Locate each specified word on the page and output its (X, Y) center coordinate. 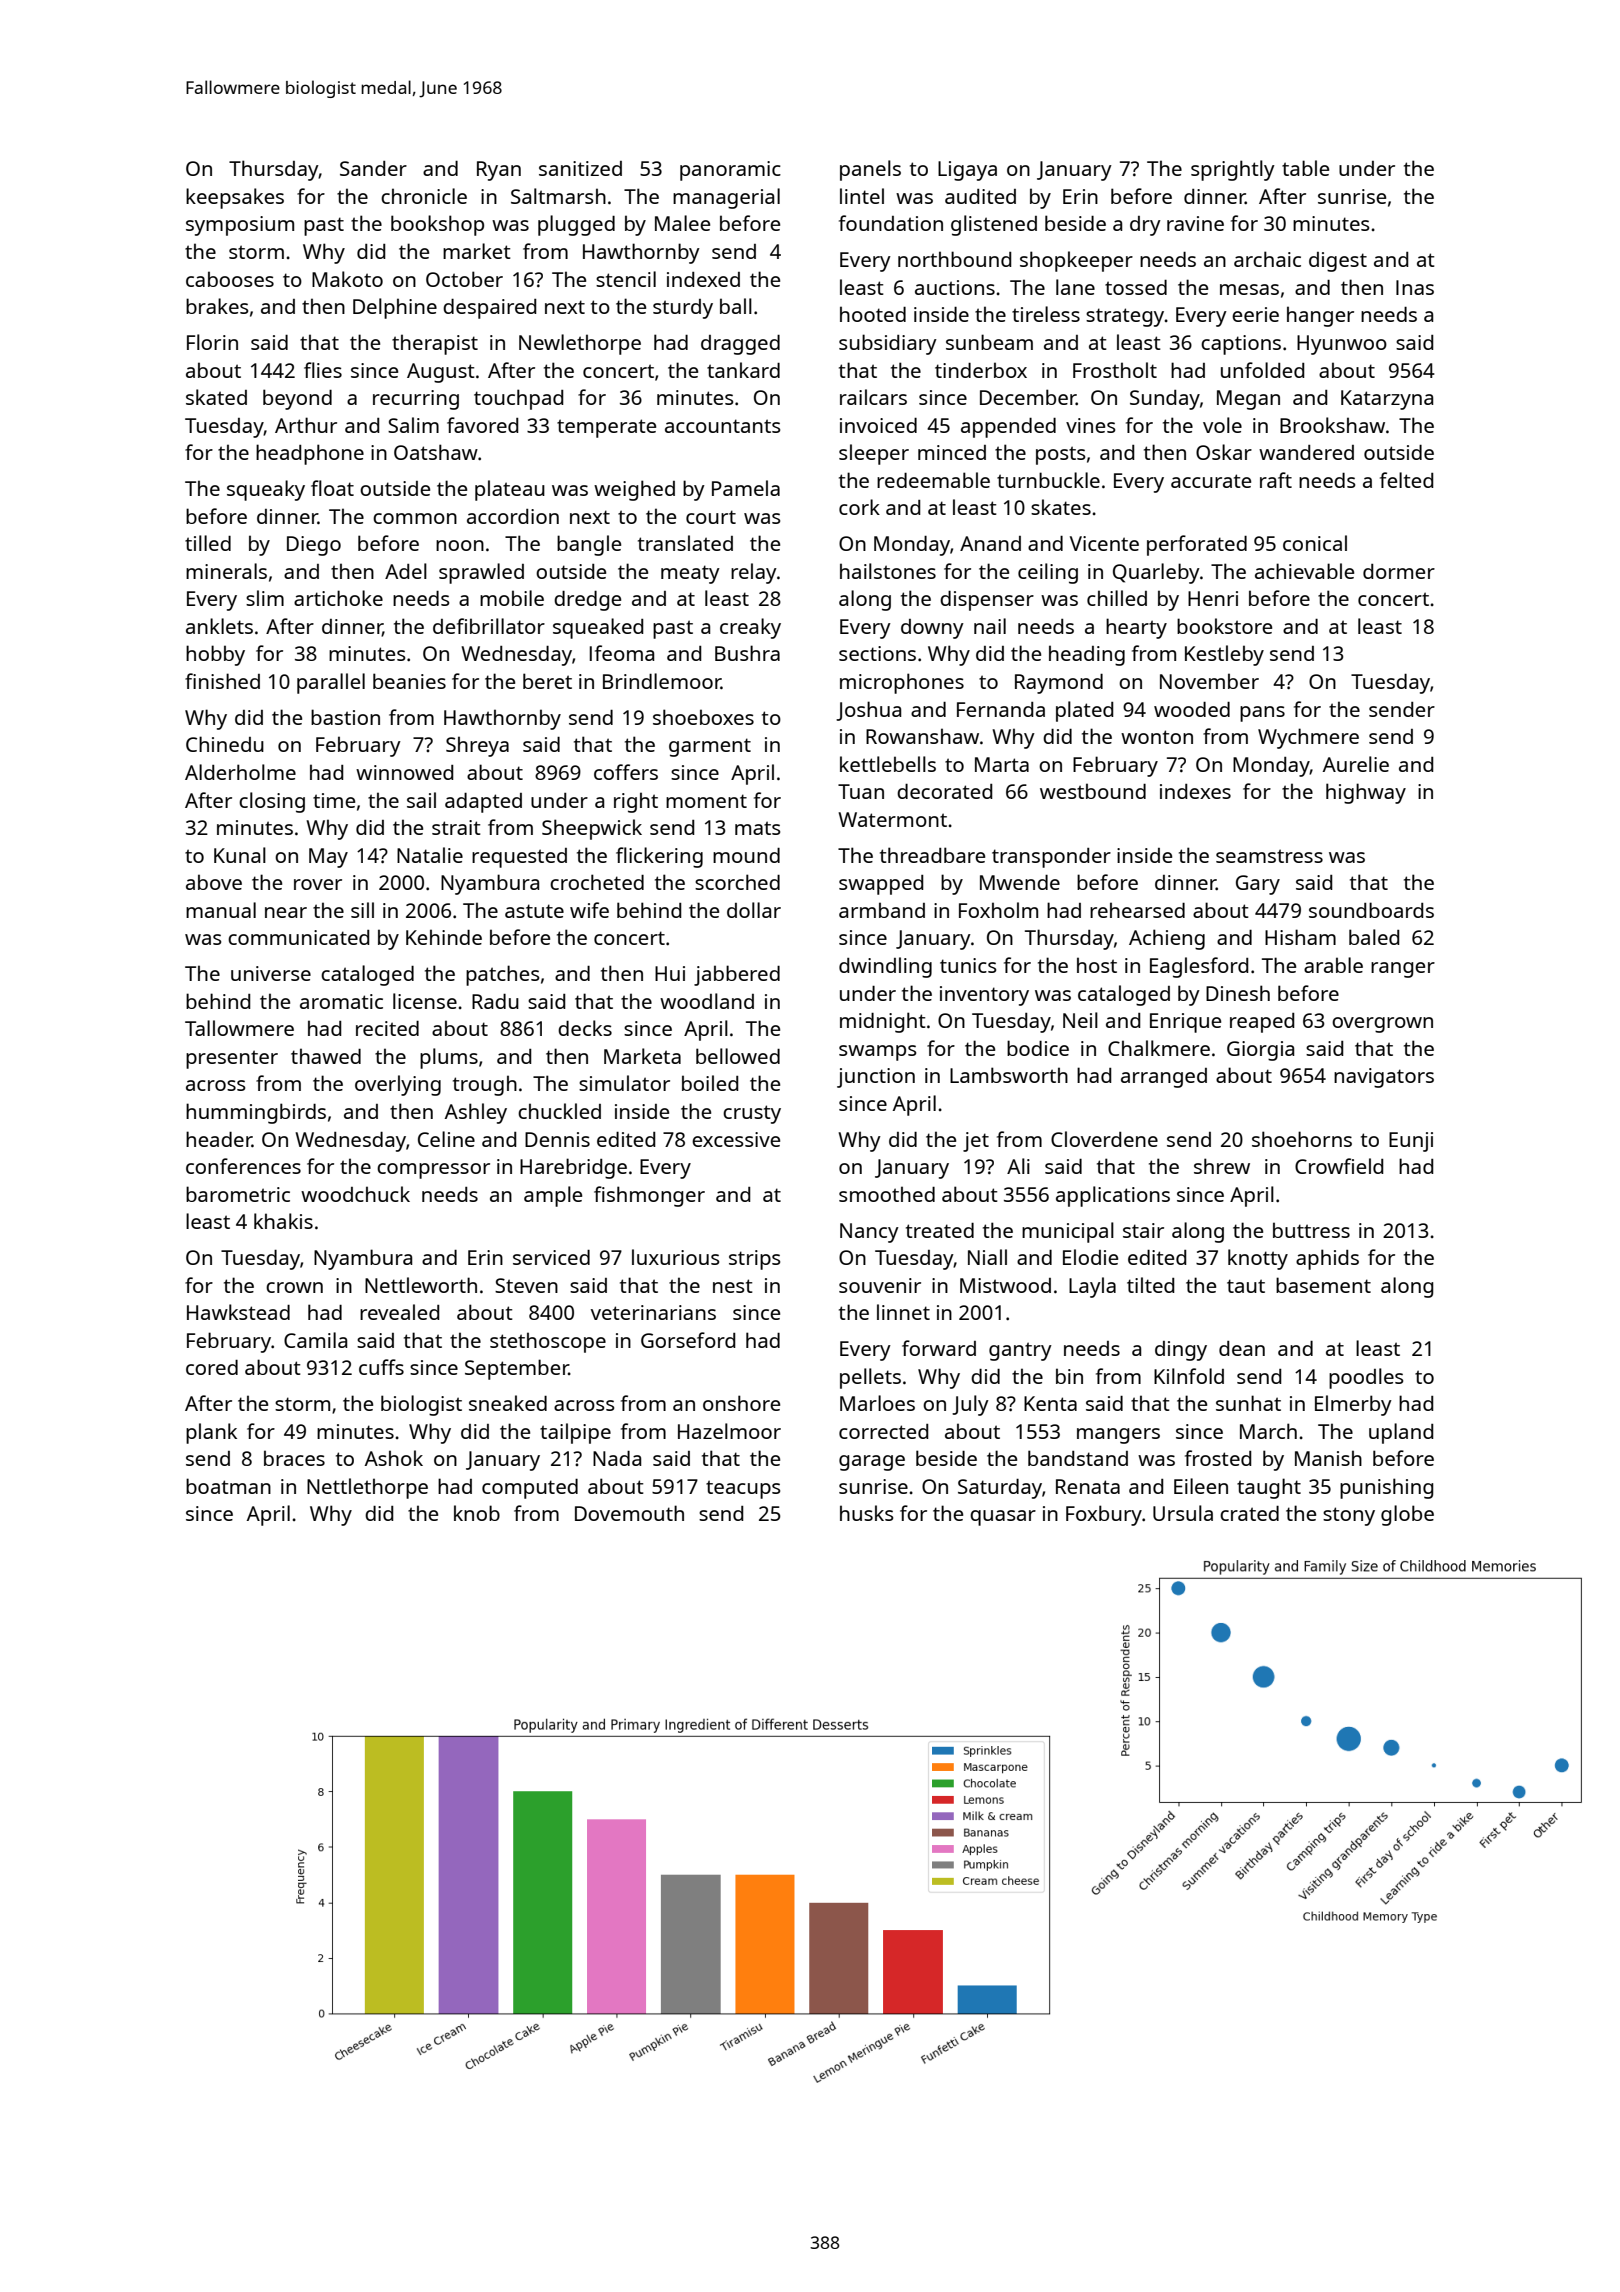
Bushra (747, 653)
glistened (994, 225)
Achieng (1167, 939)
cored (212, 1367)
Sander (373, 168)
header (219, 1139)
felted (1406, 480)
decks (585, 1028)
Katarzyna (1387, 400)
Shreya (477, 746)
